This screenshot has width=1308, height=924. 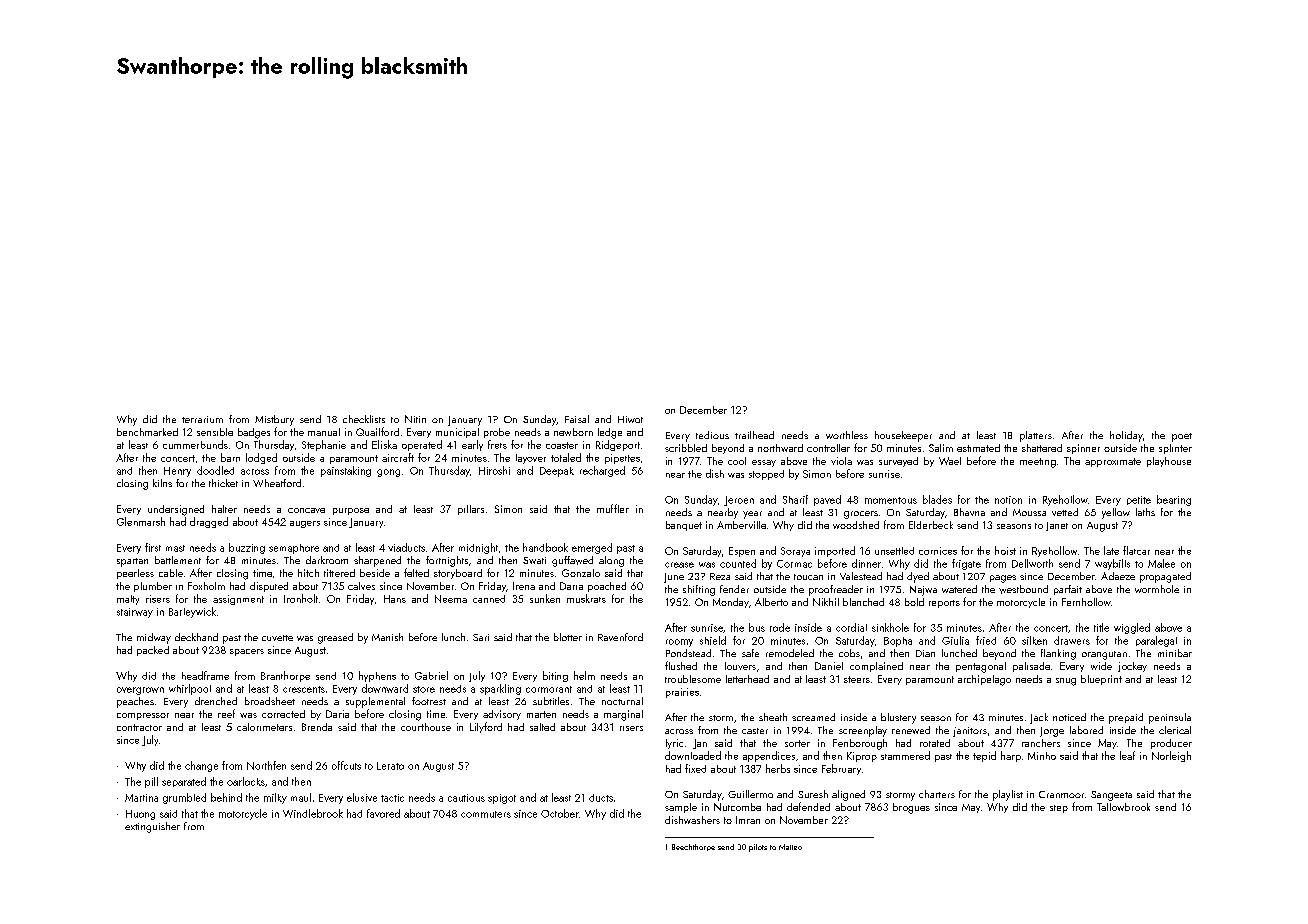 I want to click on purpose, so click(x=351, y=511).
